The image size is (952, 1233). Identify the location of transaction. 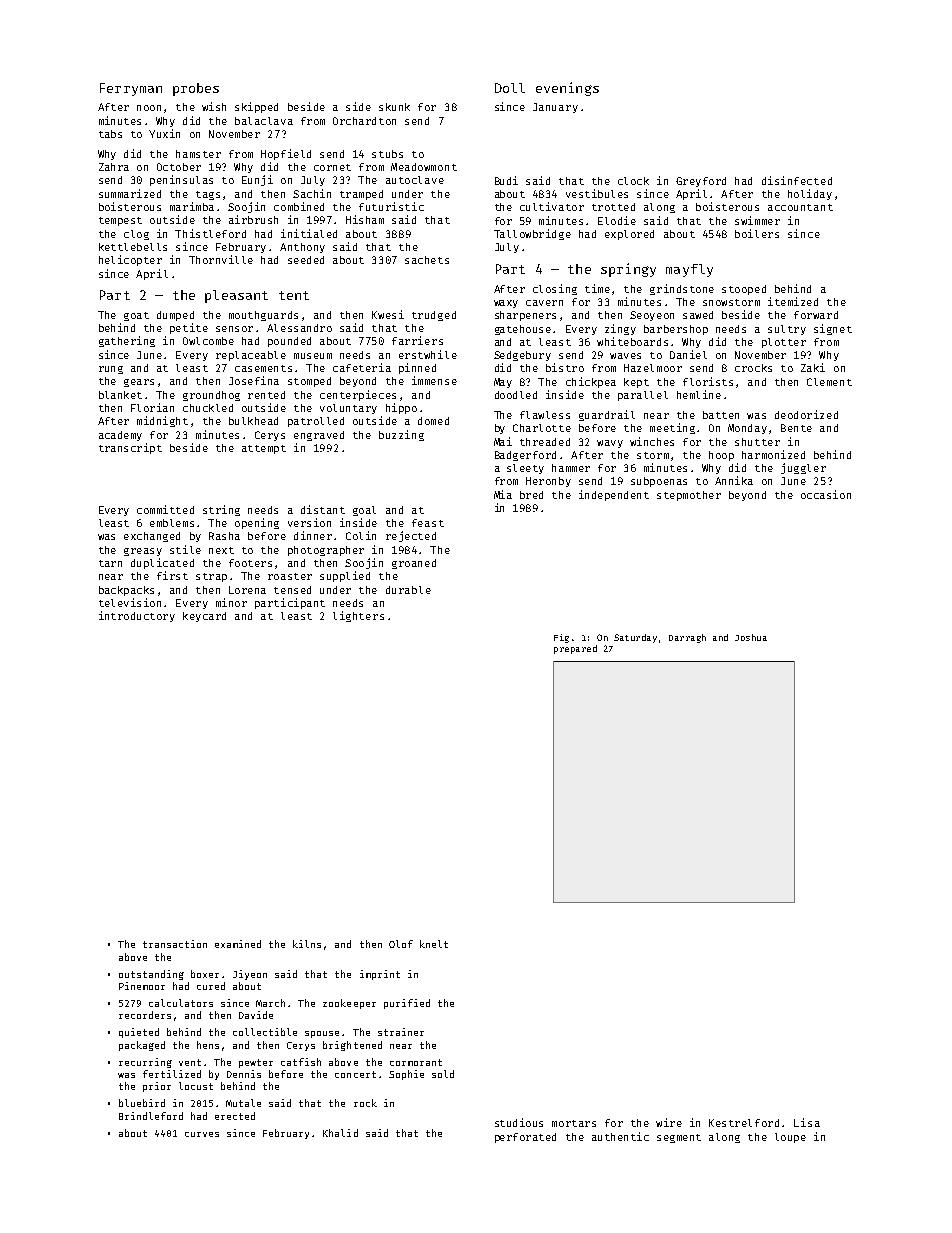
(175, 944).
